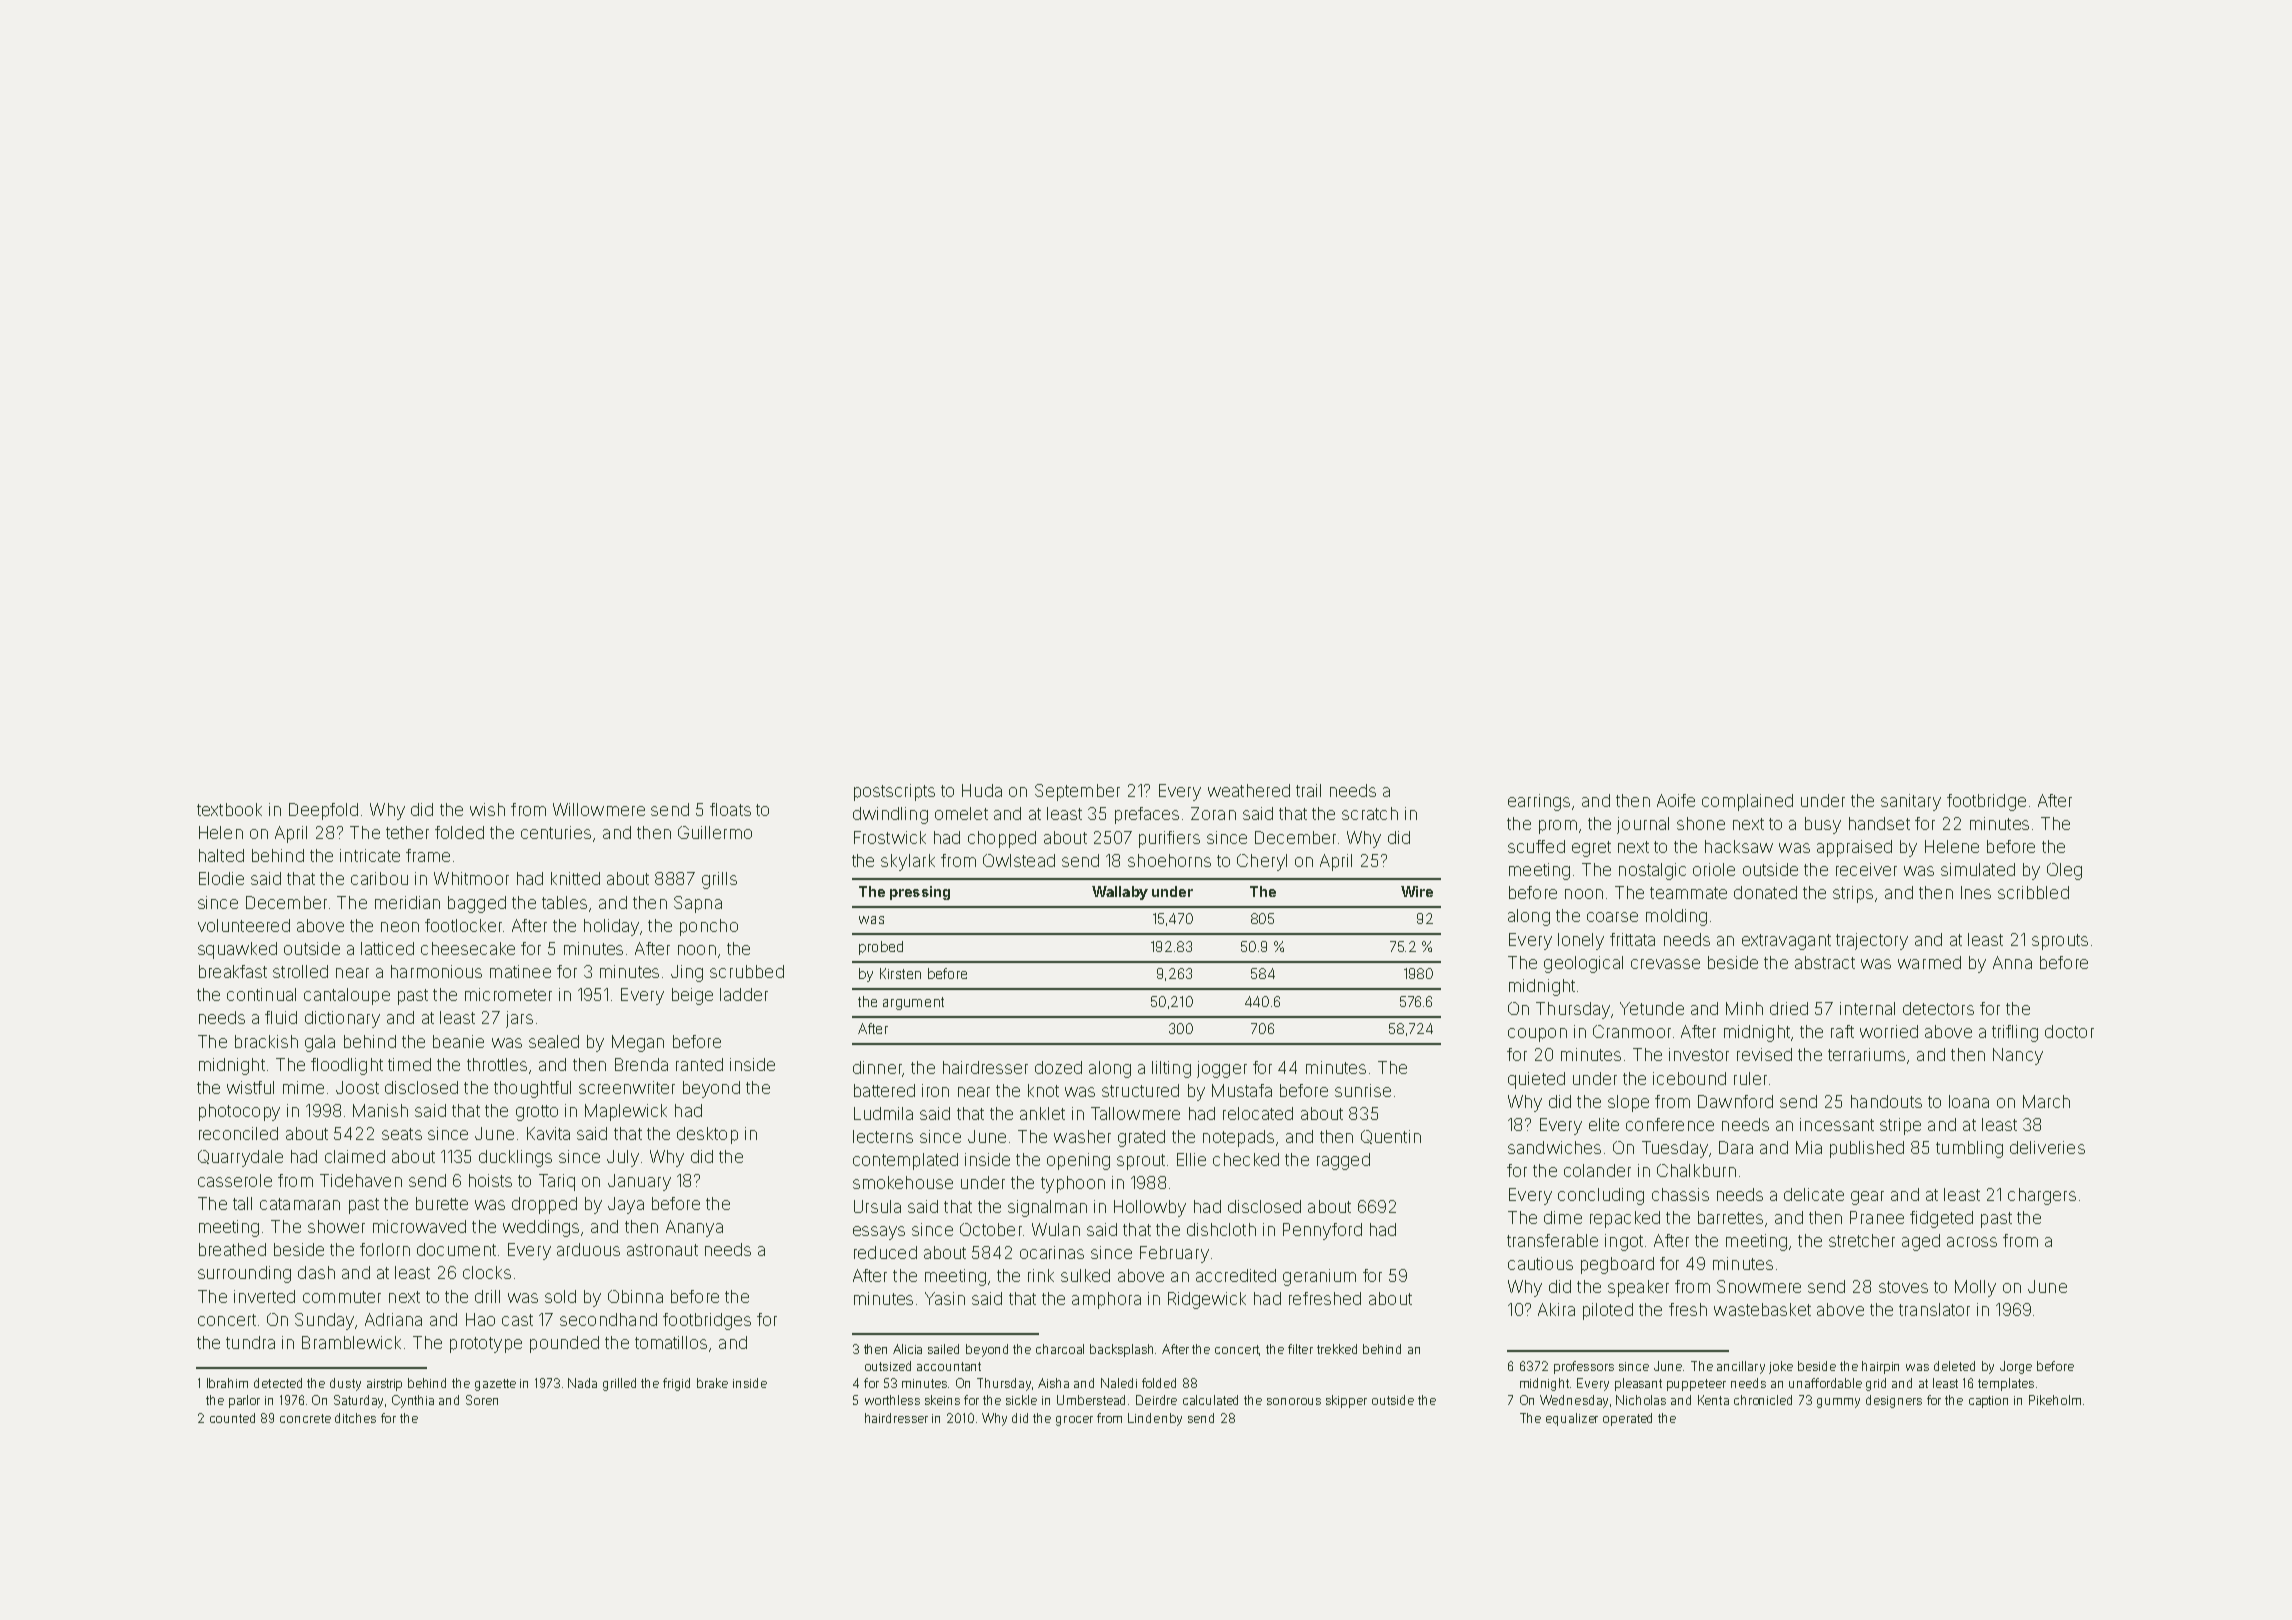 The height and width of the page is (1620, 2292). I want to click on ditches, so click(355, 1418).
